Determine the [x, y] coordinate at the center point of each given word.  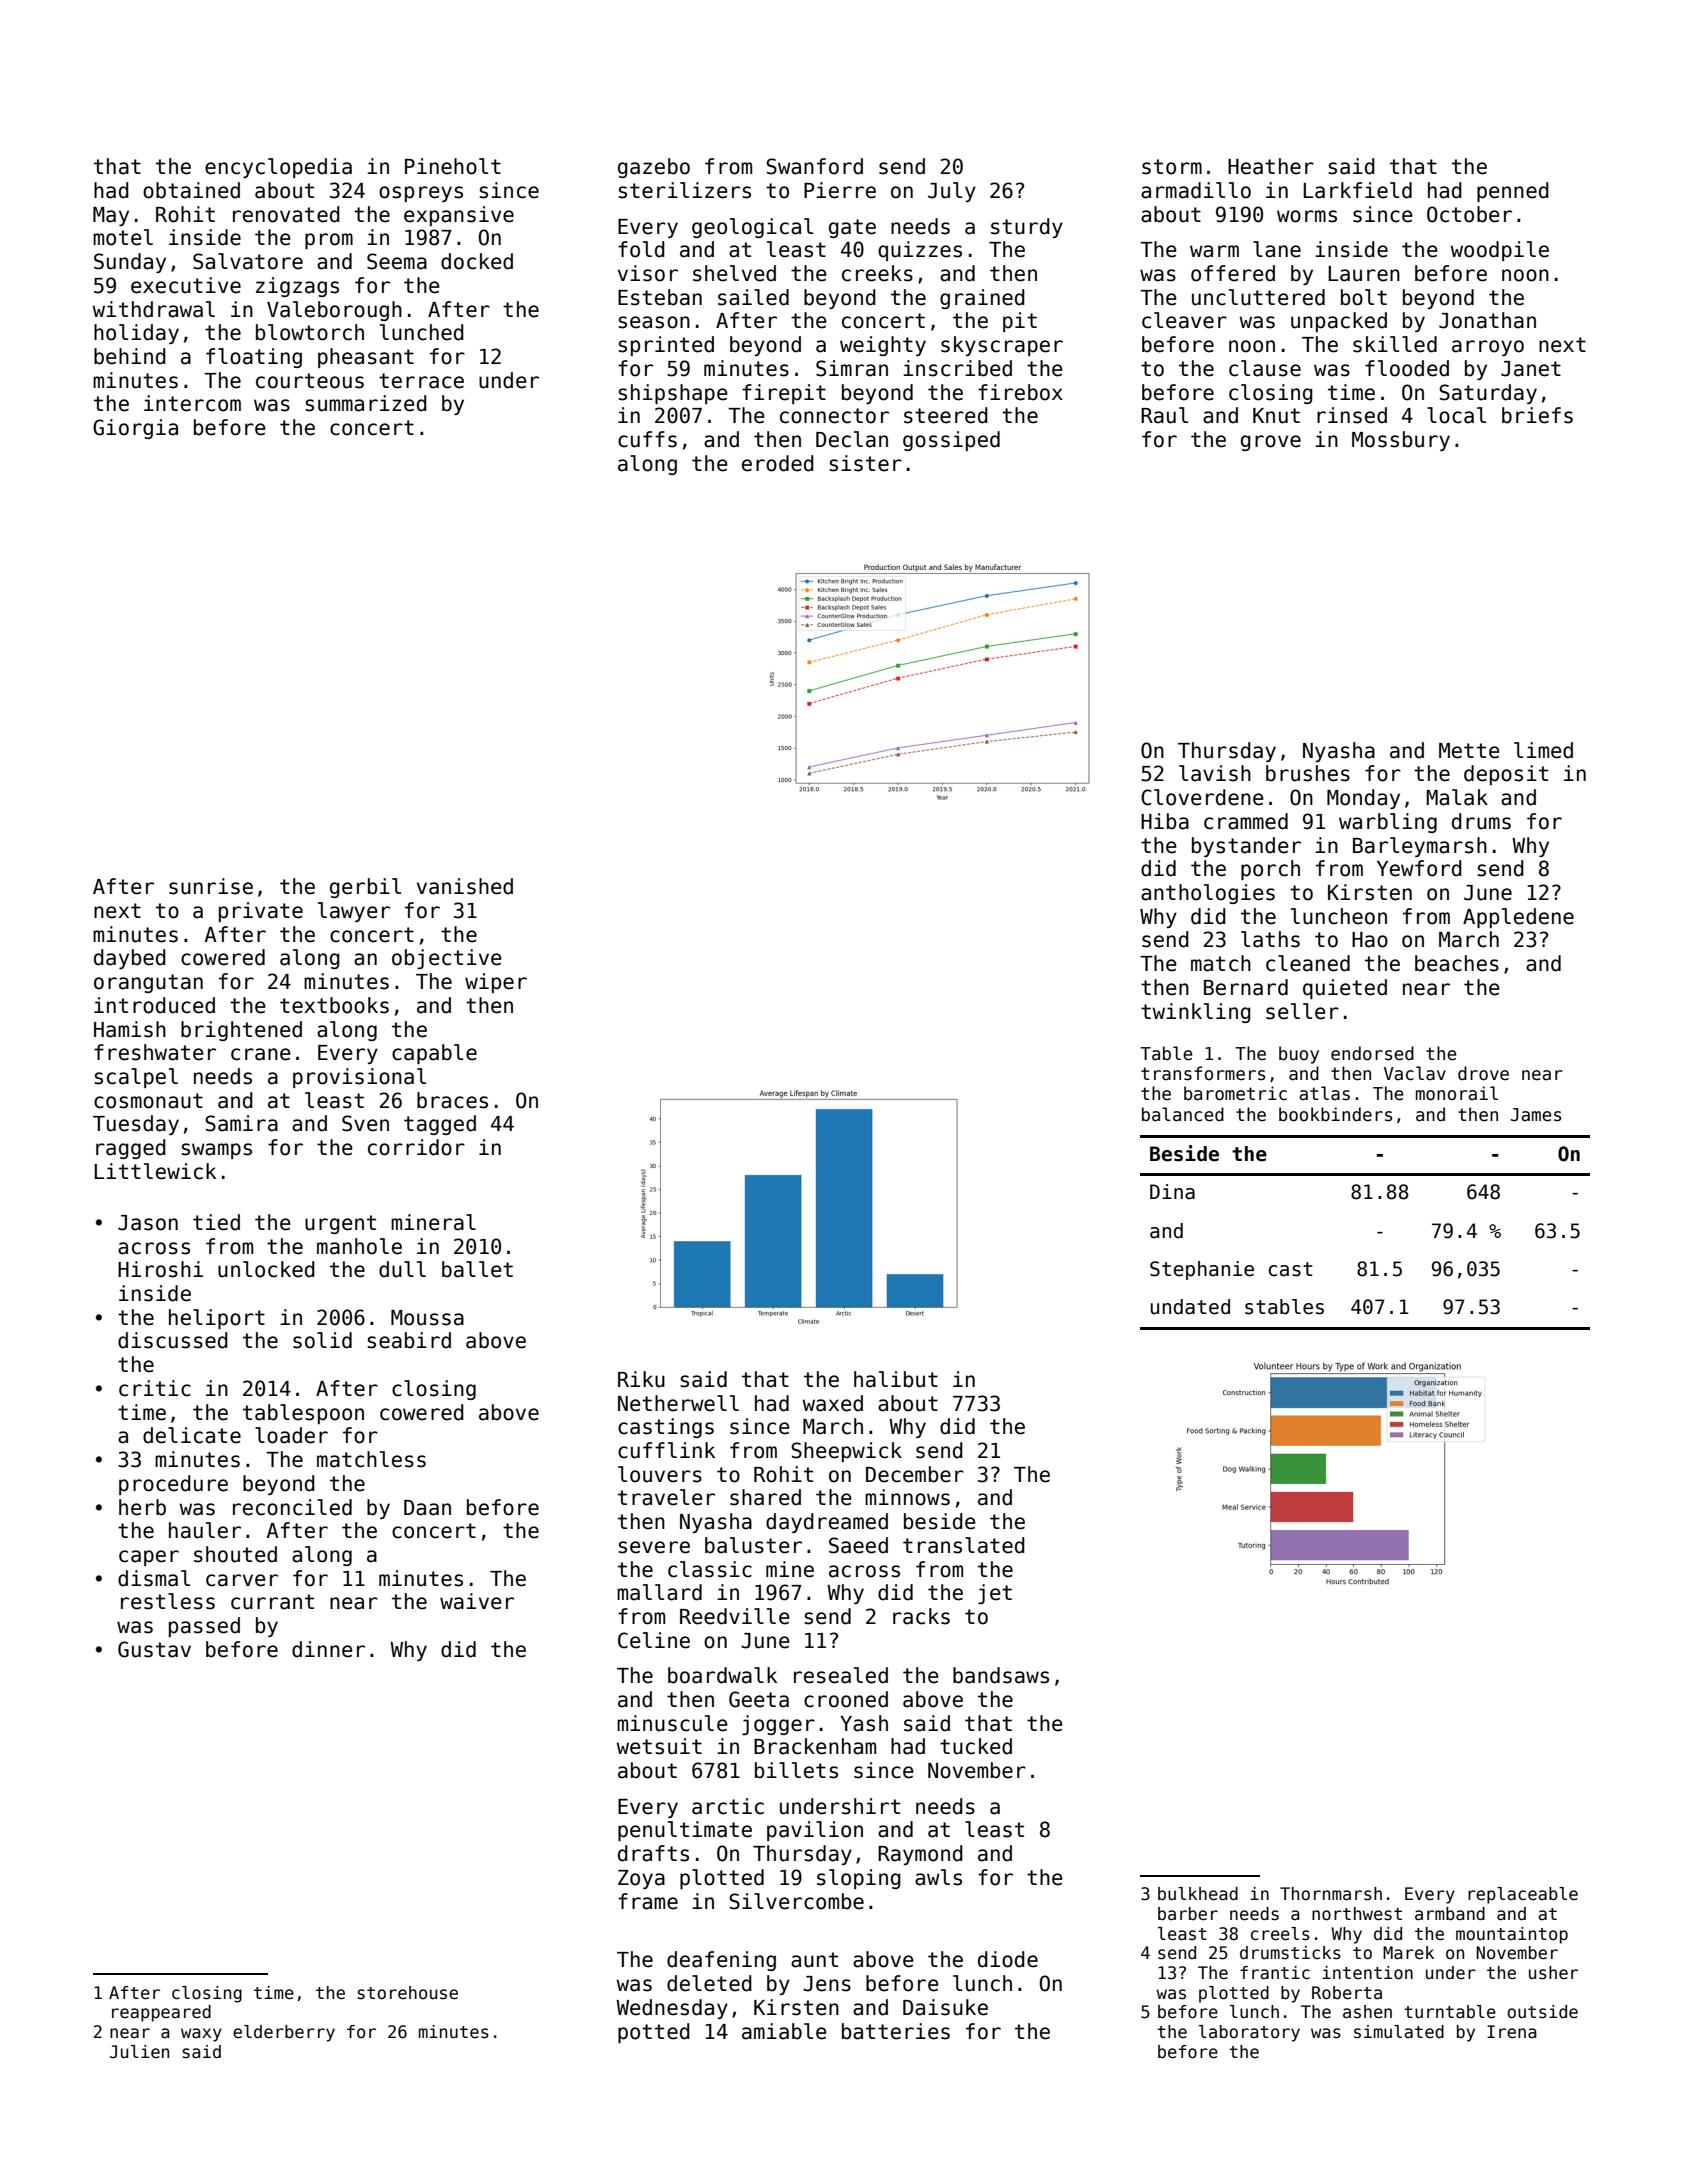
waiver [477, 1601]
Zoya [641, 1879]
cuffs [647, 439]
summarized [366, 403]
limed [1543, 750]
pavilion [815, 1831]
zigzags [297, 287]
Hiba [1165, 821]
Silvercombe [796, 1901]
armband [1450, 1914]
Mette [1469, 751]
